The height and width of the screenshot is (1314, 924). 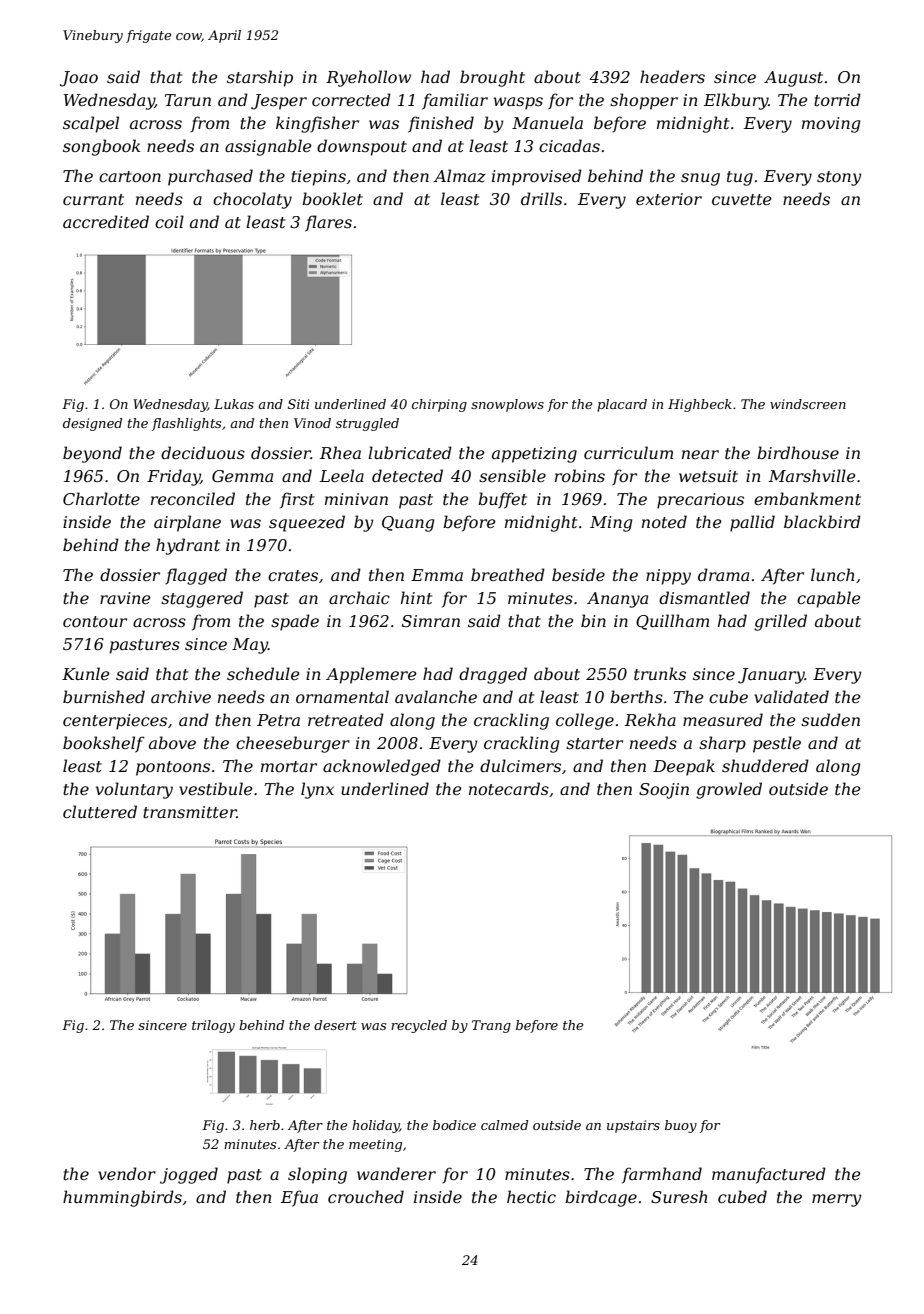 I want to click on Elkbury, so click(x=736, y=101).
